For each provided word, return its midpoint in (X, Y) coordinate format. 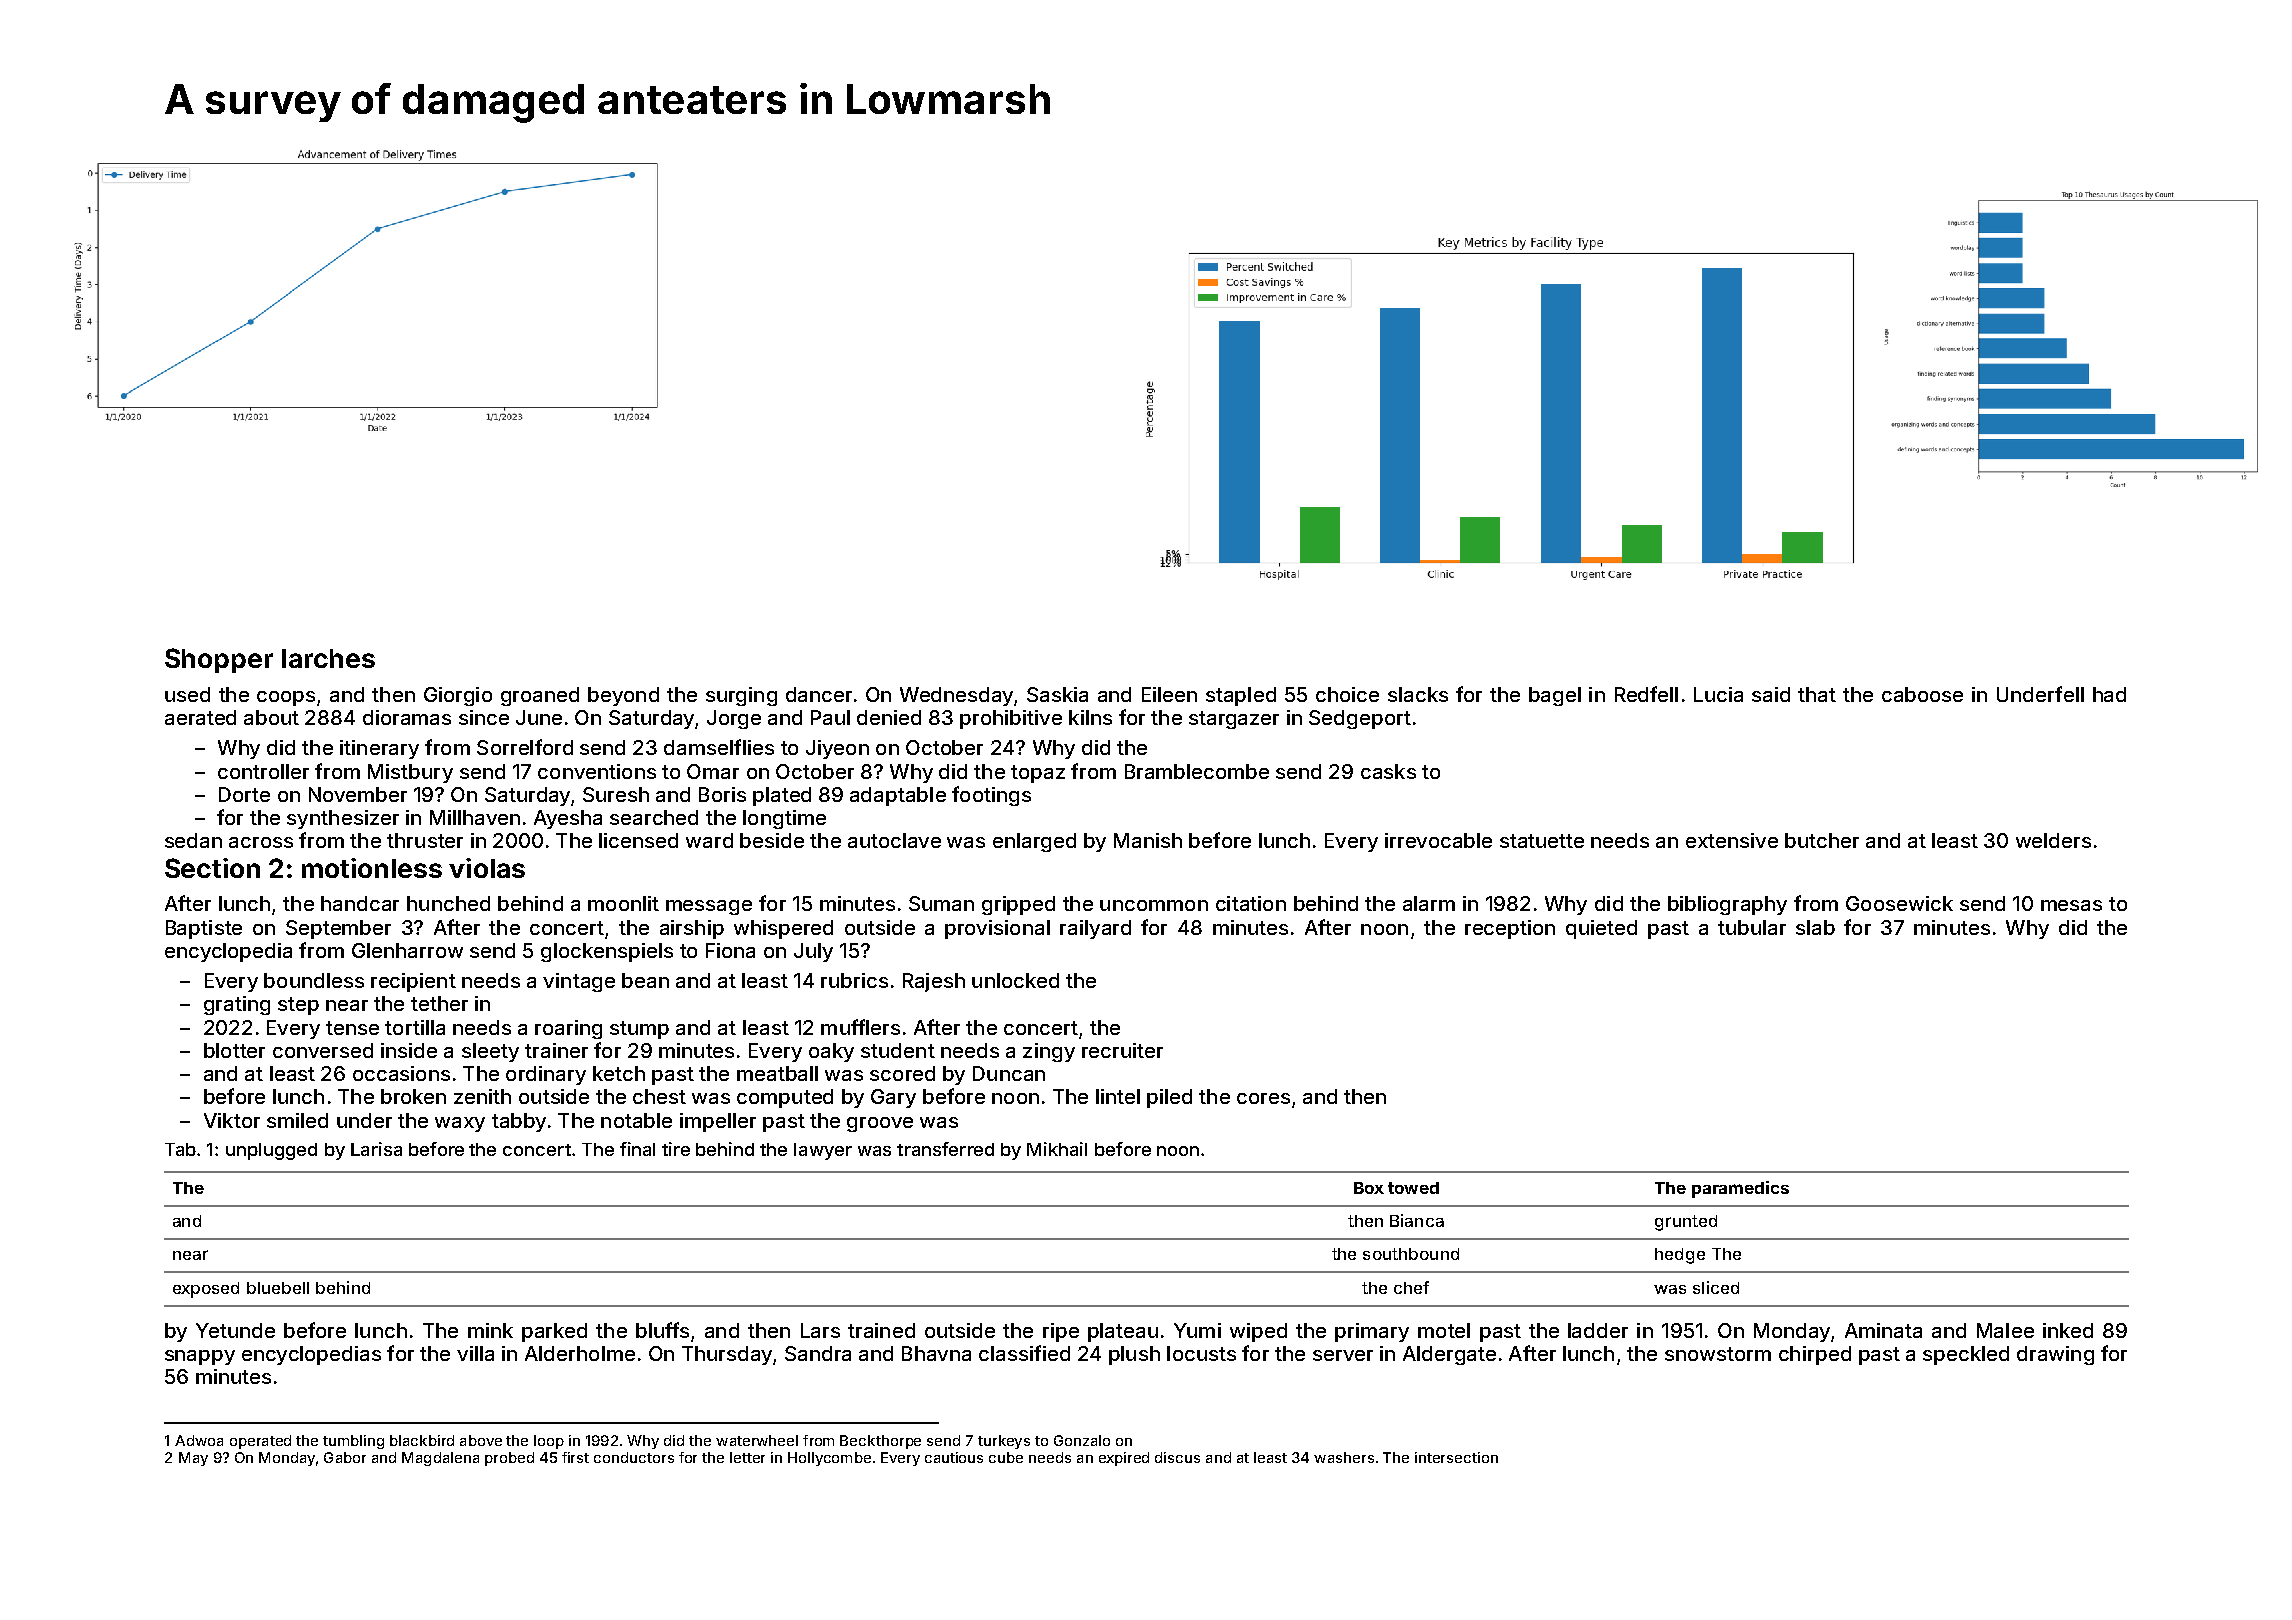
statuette (1542, 841)
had (2109, 694)
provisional (997, 929)
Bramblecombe (1197, 771)
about (271, 717)
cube (1006, 1457)
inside (409, 1050)
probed (509, 1459)
